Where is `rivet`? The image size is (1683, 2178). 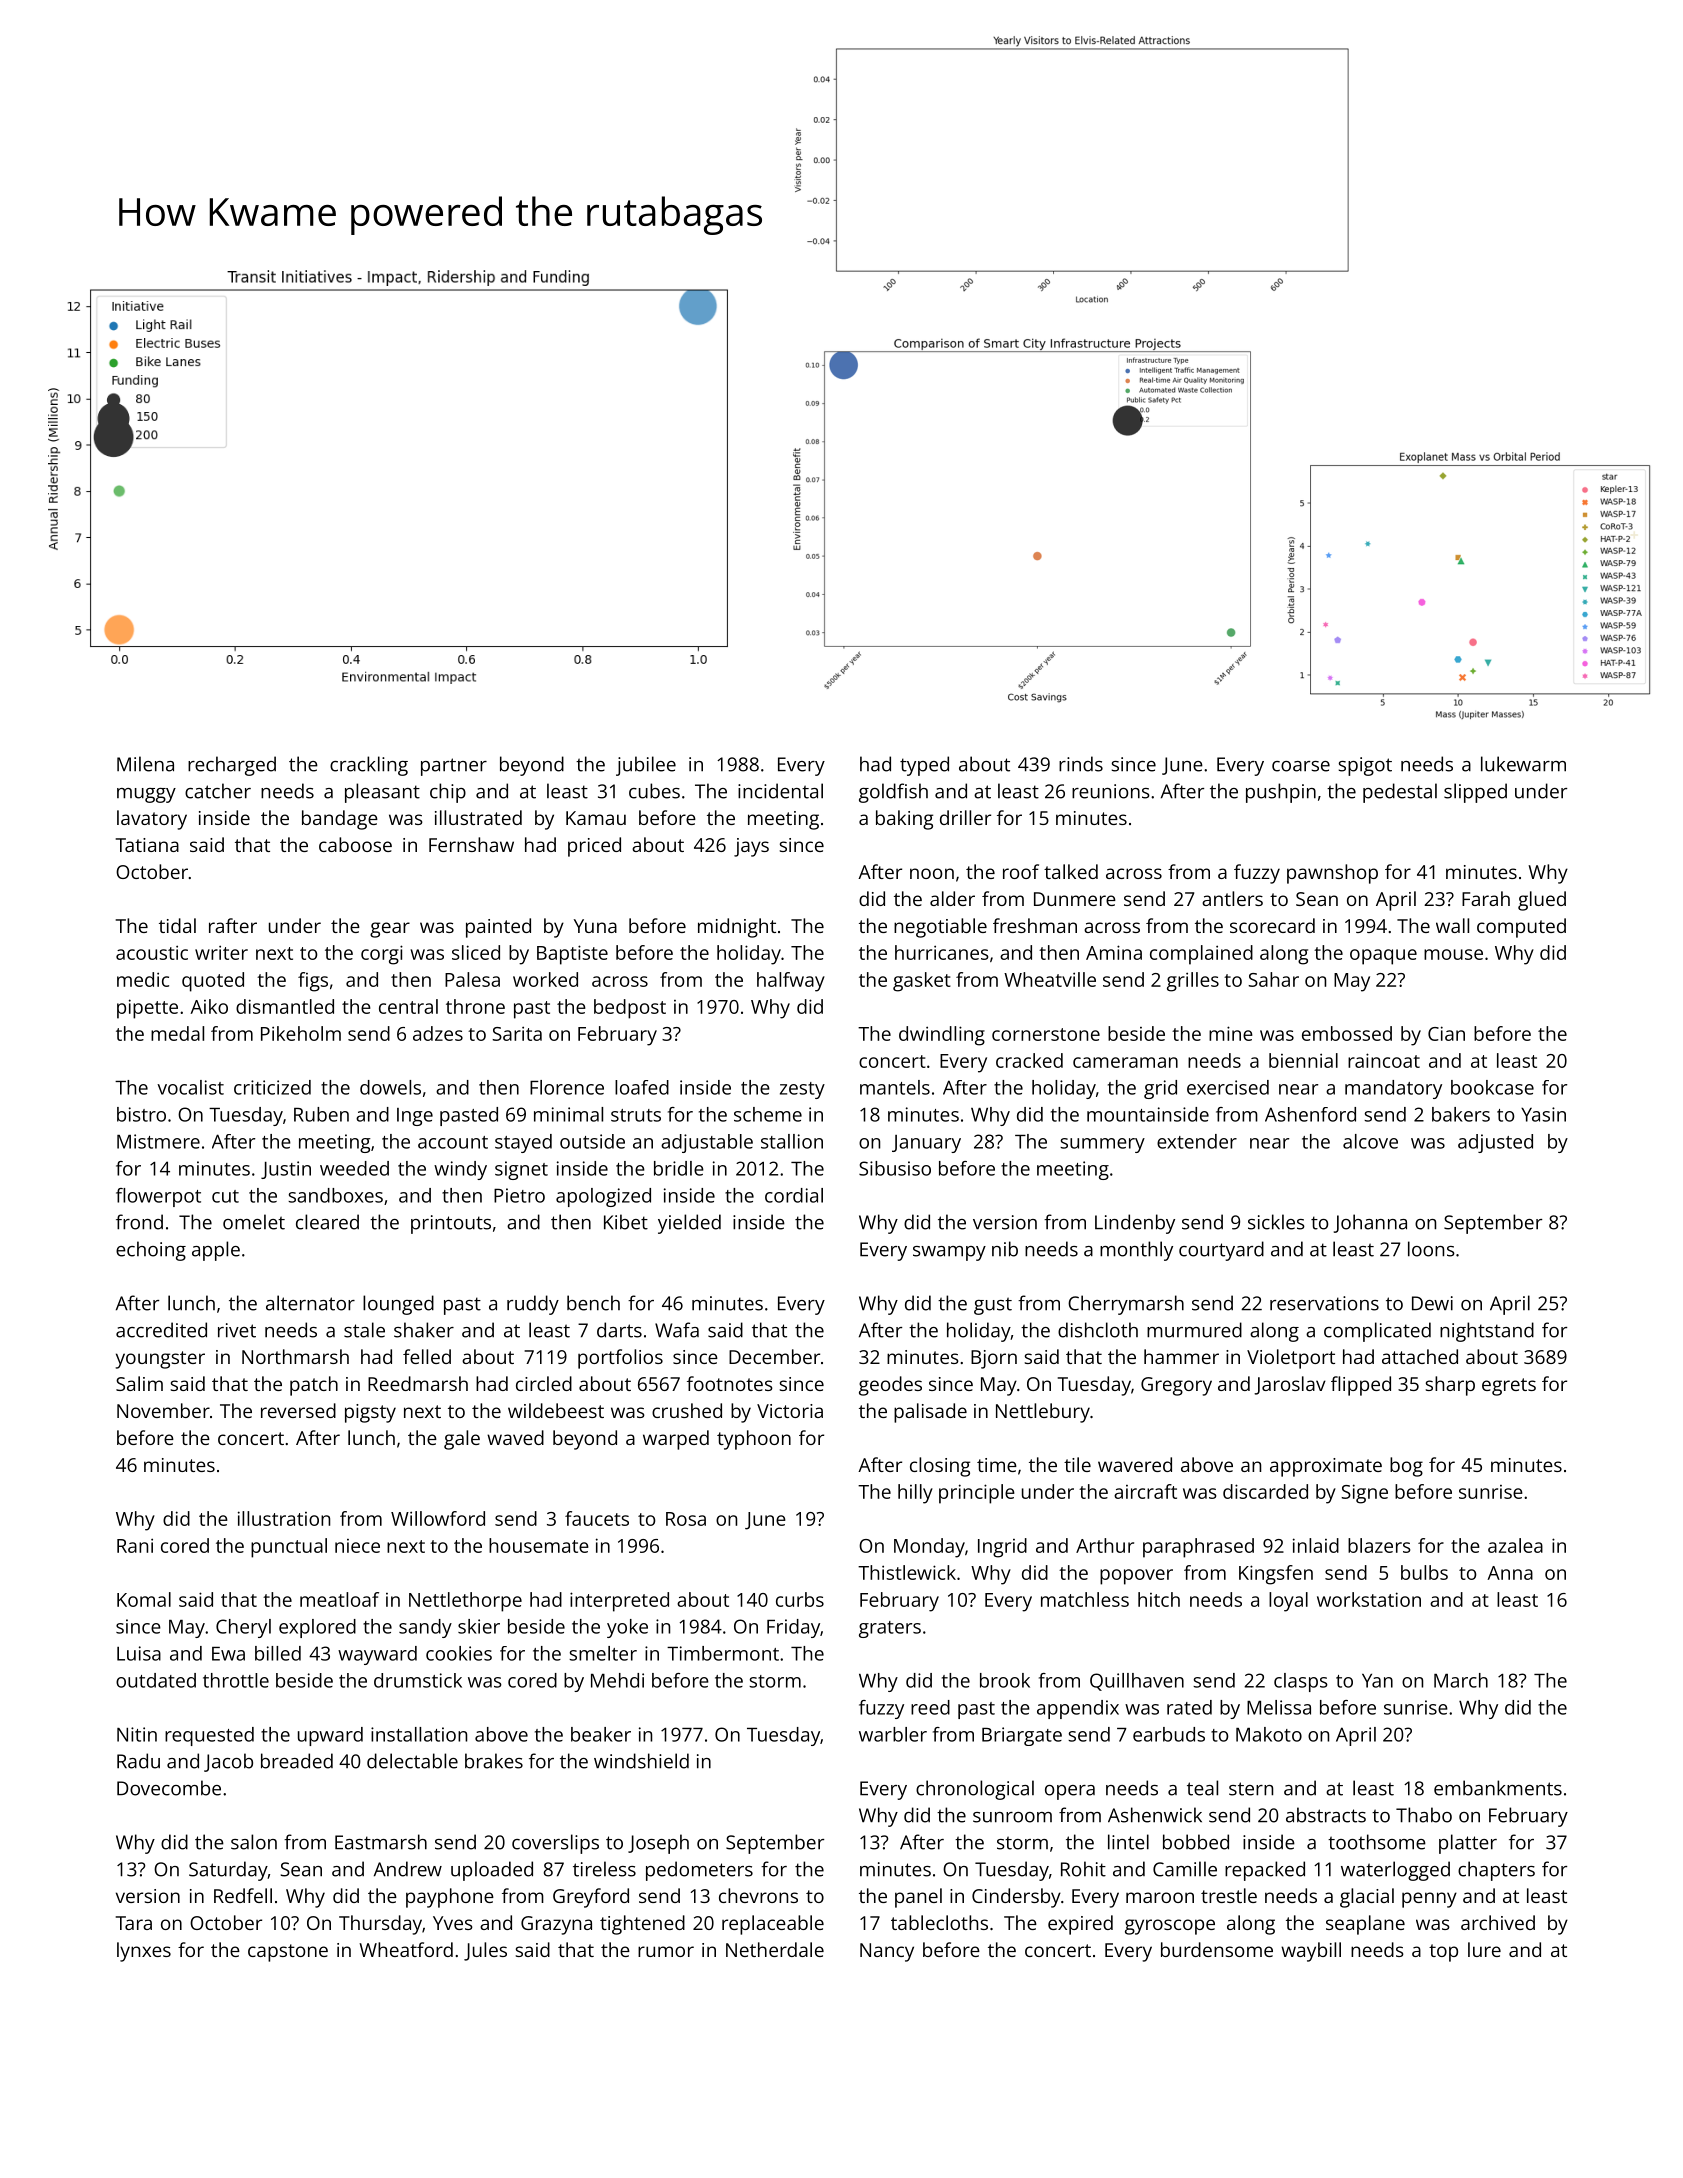 rivet is located at coordinates (237, 1330).
